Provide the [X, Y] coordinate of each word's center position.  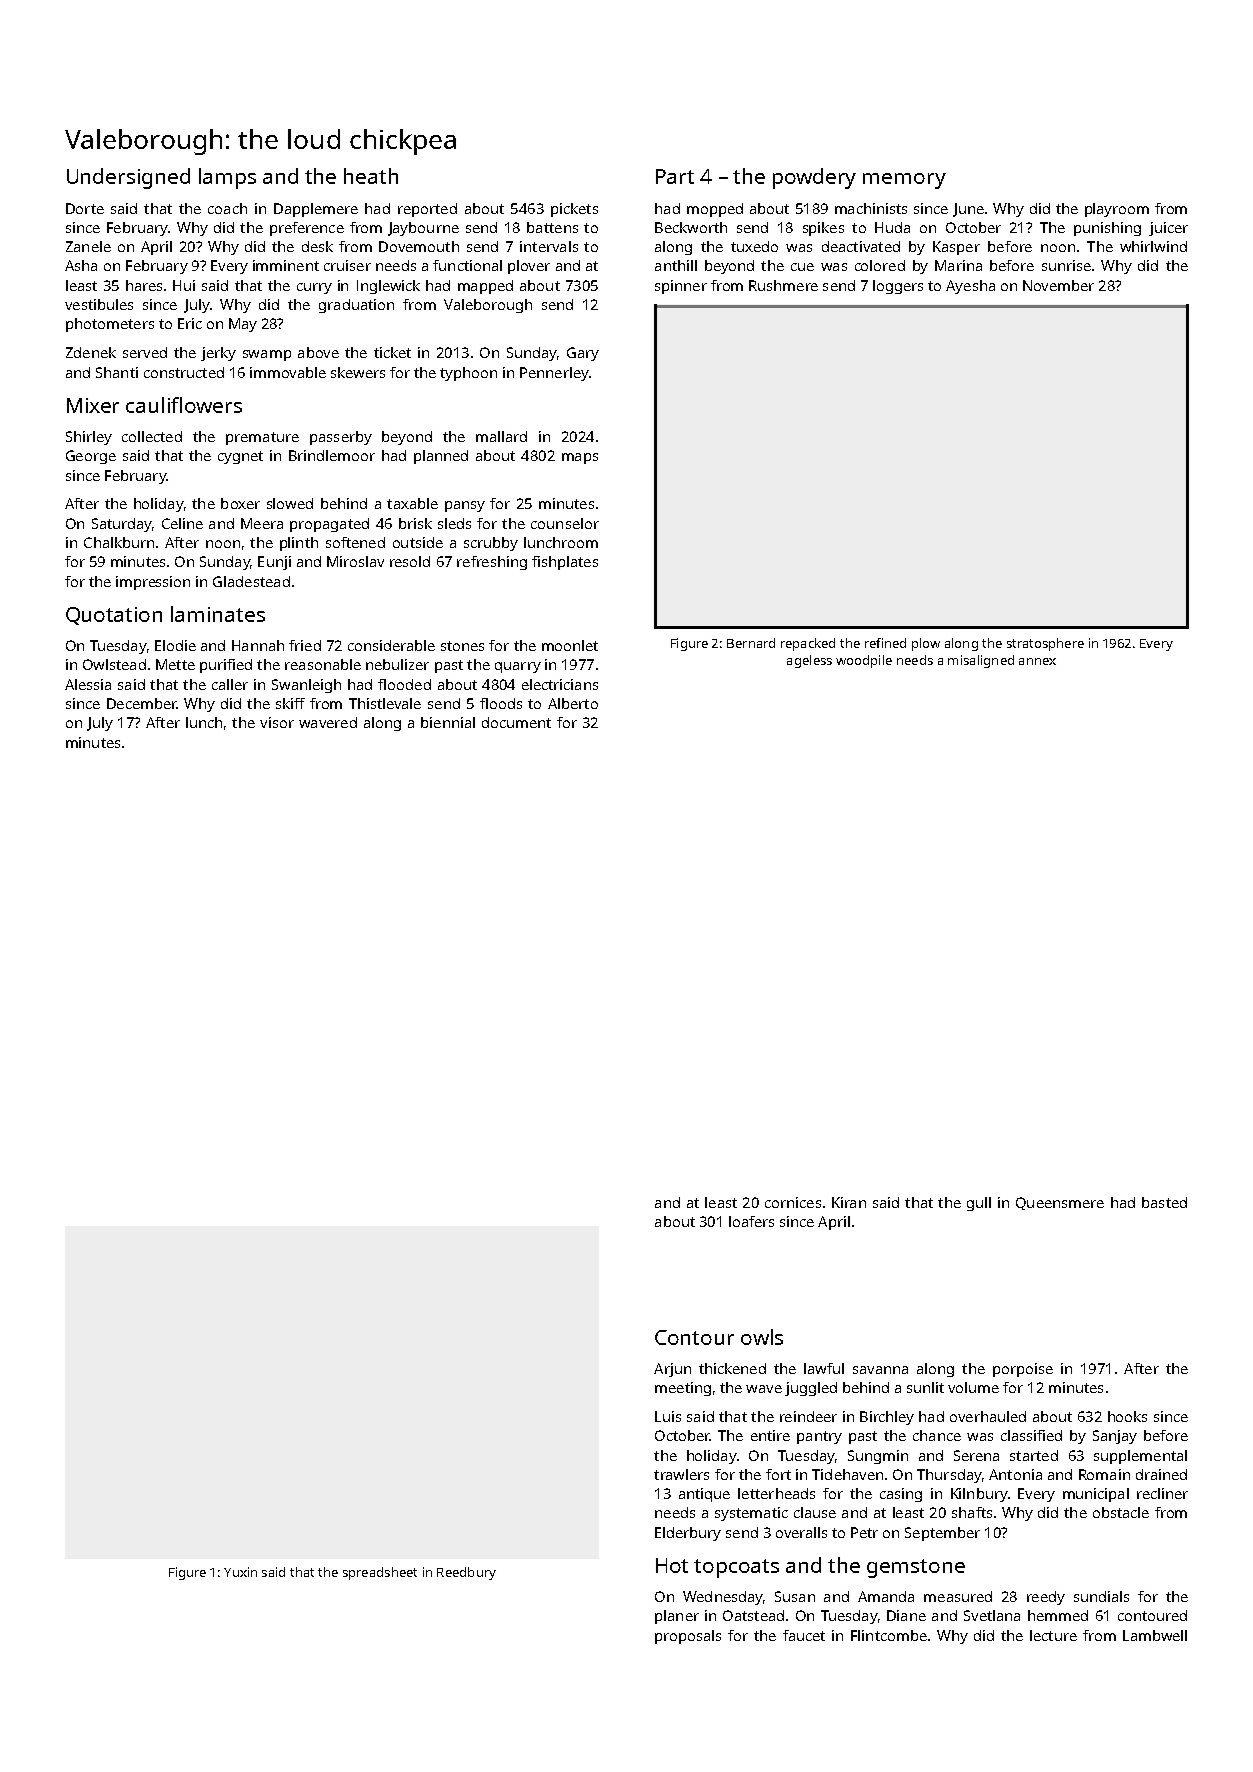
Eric [190, 323]
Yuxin [240, 1572]
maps [580, 458]
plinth [299, 544]
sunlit [925, 1387]
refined [885, 643]
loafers [751, 1221]
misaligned [981, 661]
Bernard [751, 643]
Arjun [672, 1370]
